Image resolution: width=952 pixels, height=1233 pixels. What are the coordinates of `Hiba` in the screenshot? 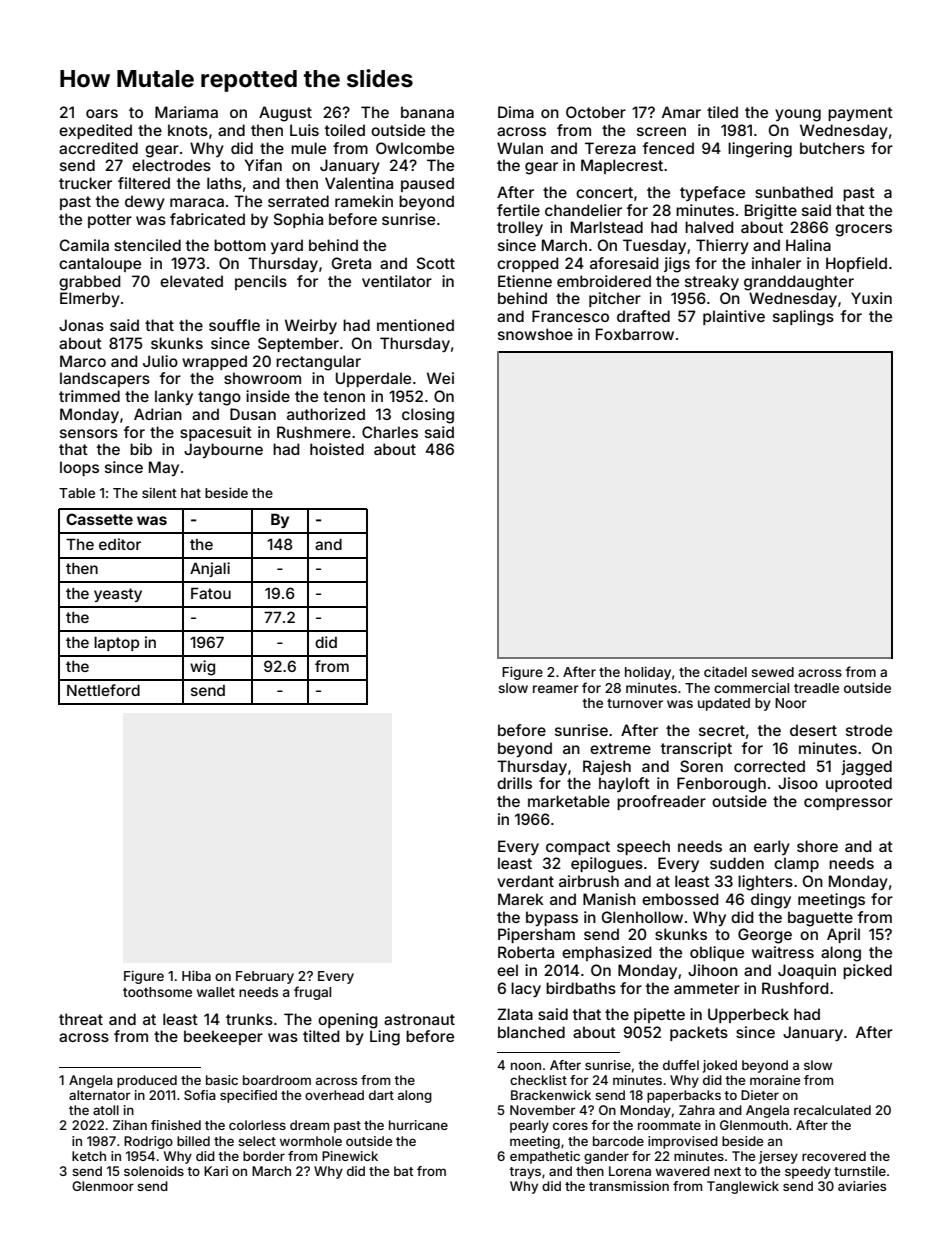 It's located at (196, 975).
